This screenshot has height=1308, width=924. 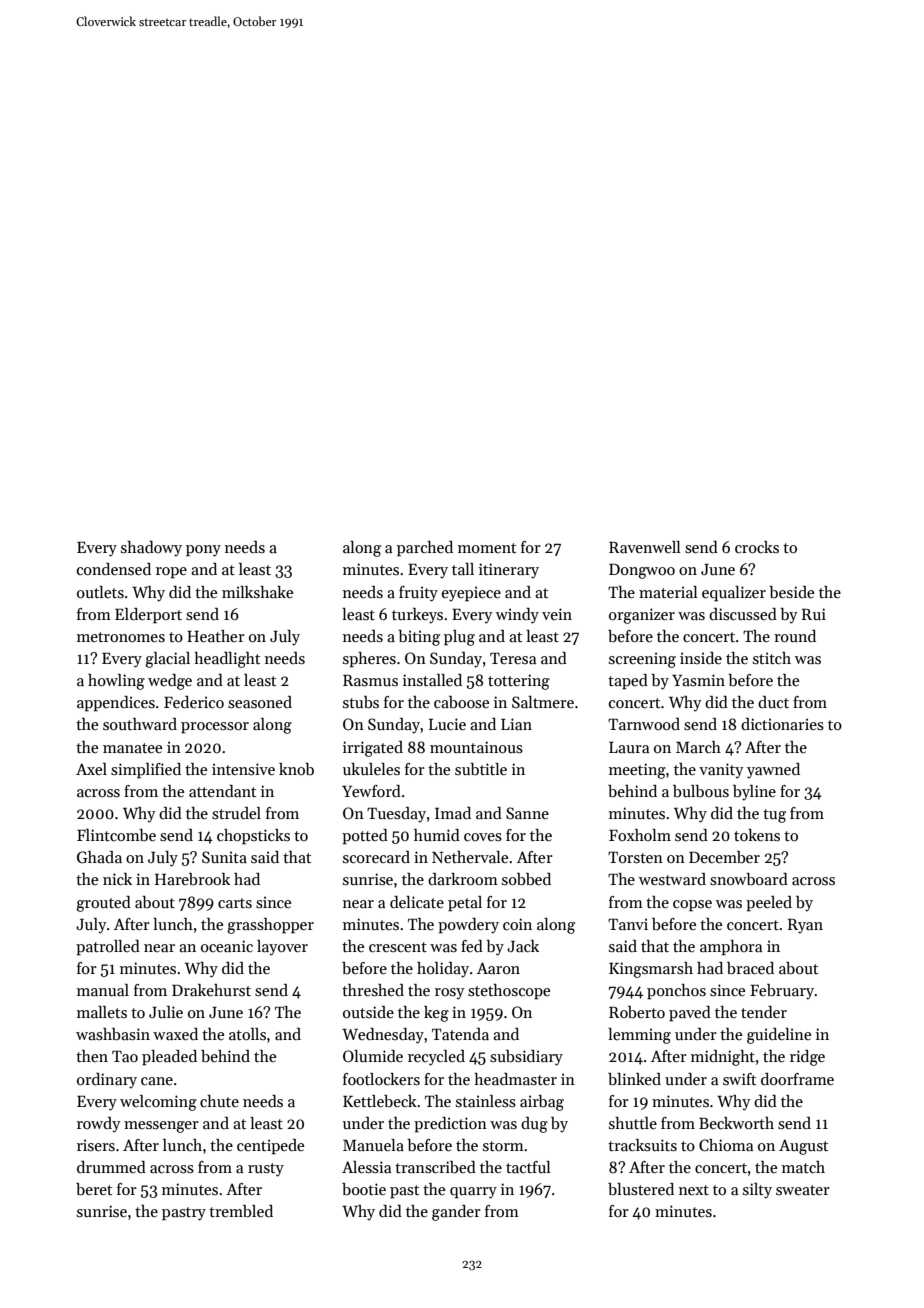 What do you see at coordinates (772, 658) in the screenshot?
I see `stitch` at bounding box center [772, 658].
